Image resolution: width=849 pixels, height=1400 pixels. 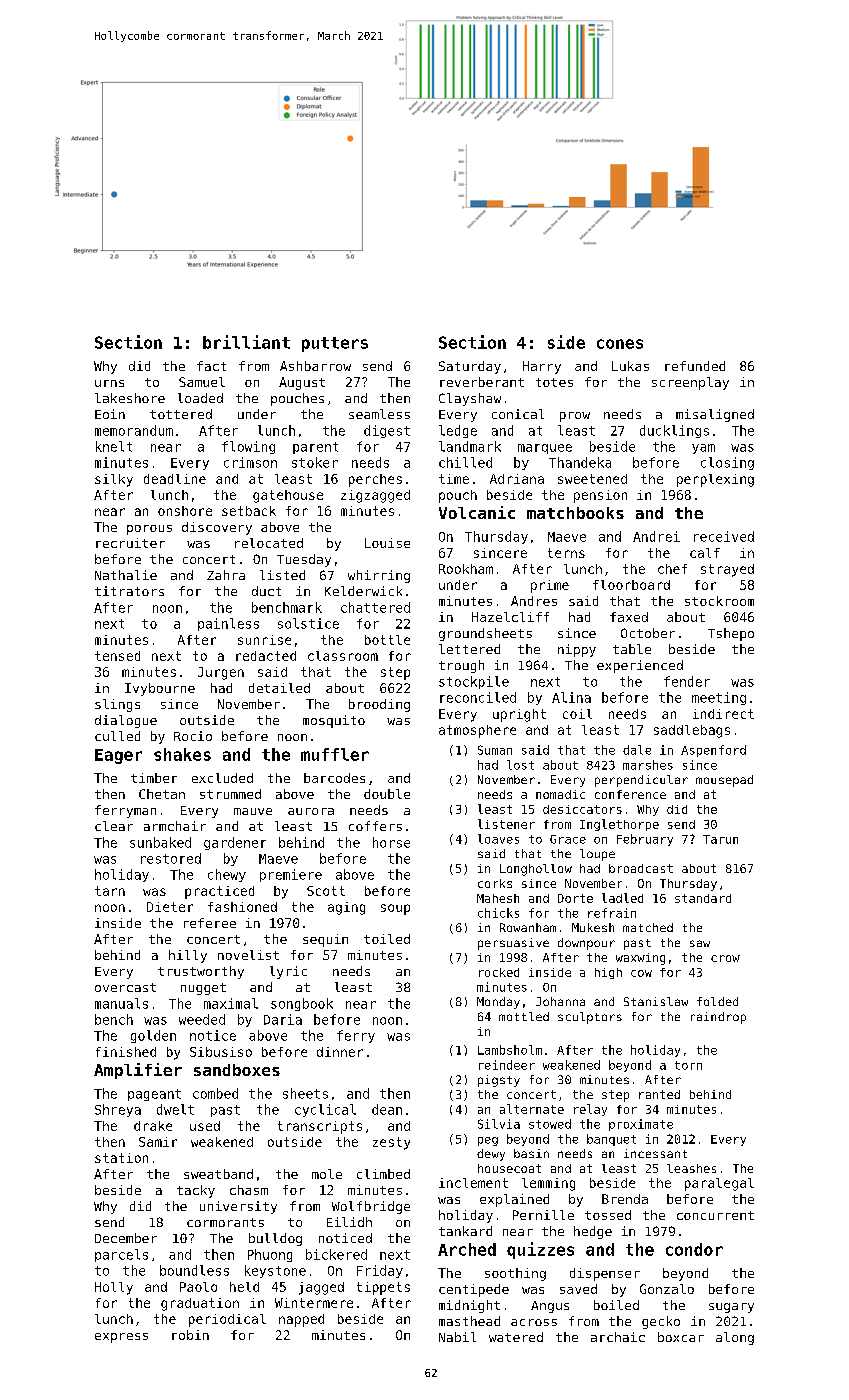 What do you see at coordinates (597, 855) in the screenshot?
I see `loupe` at bounding box center [597, 855].
